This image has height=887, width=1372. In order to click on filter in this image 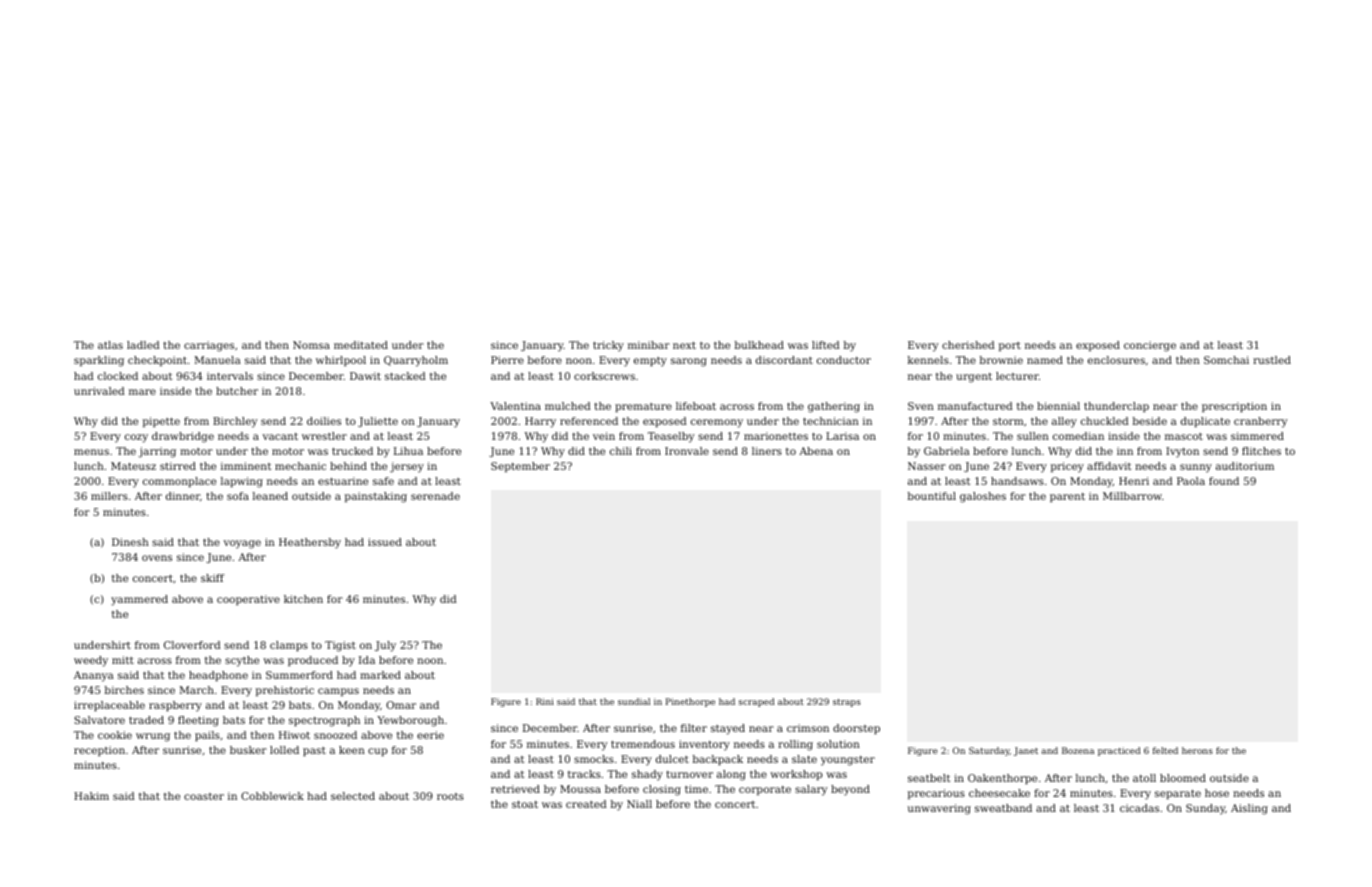, I will do `click(694, 728)`.
